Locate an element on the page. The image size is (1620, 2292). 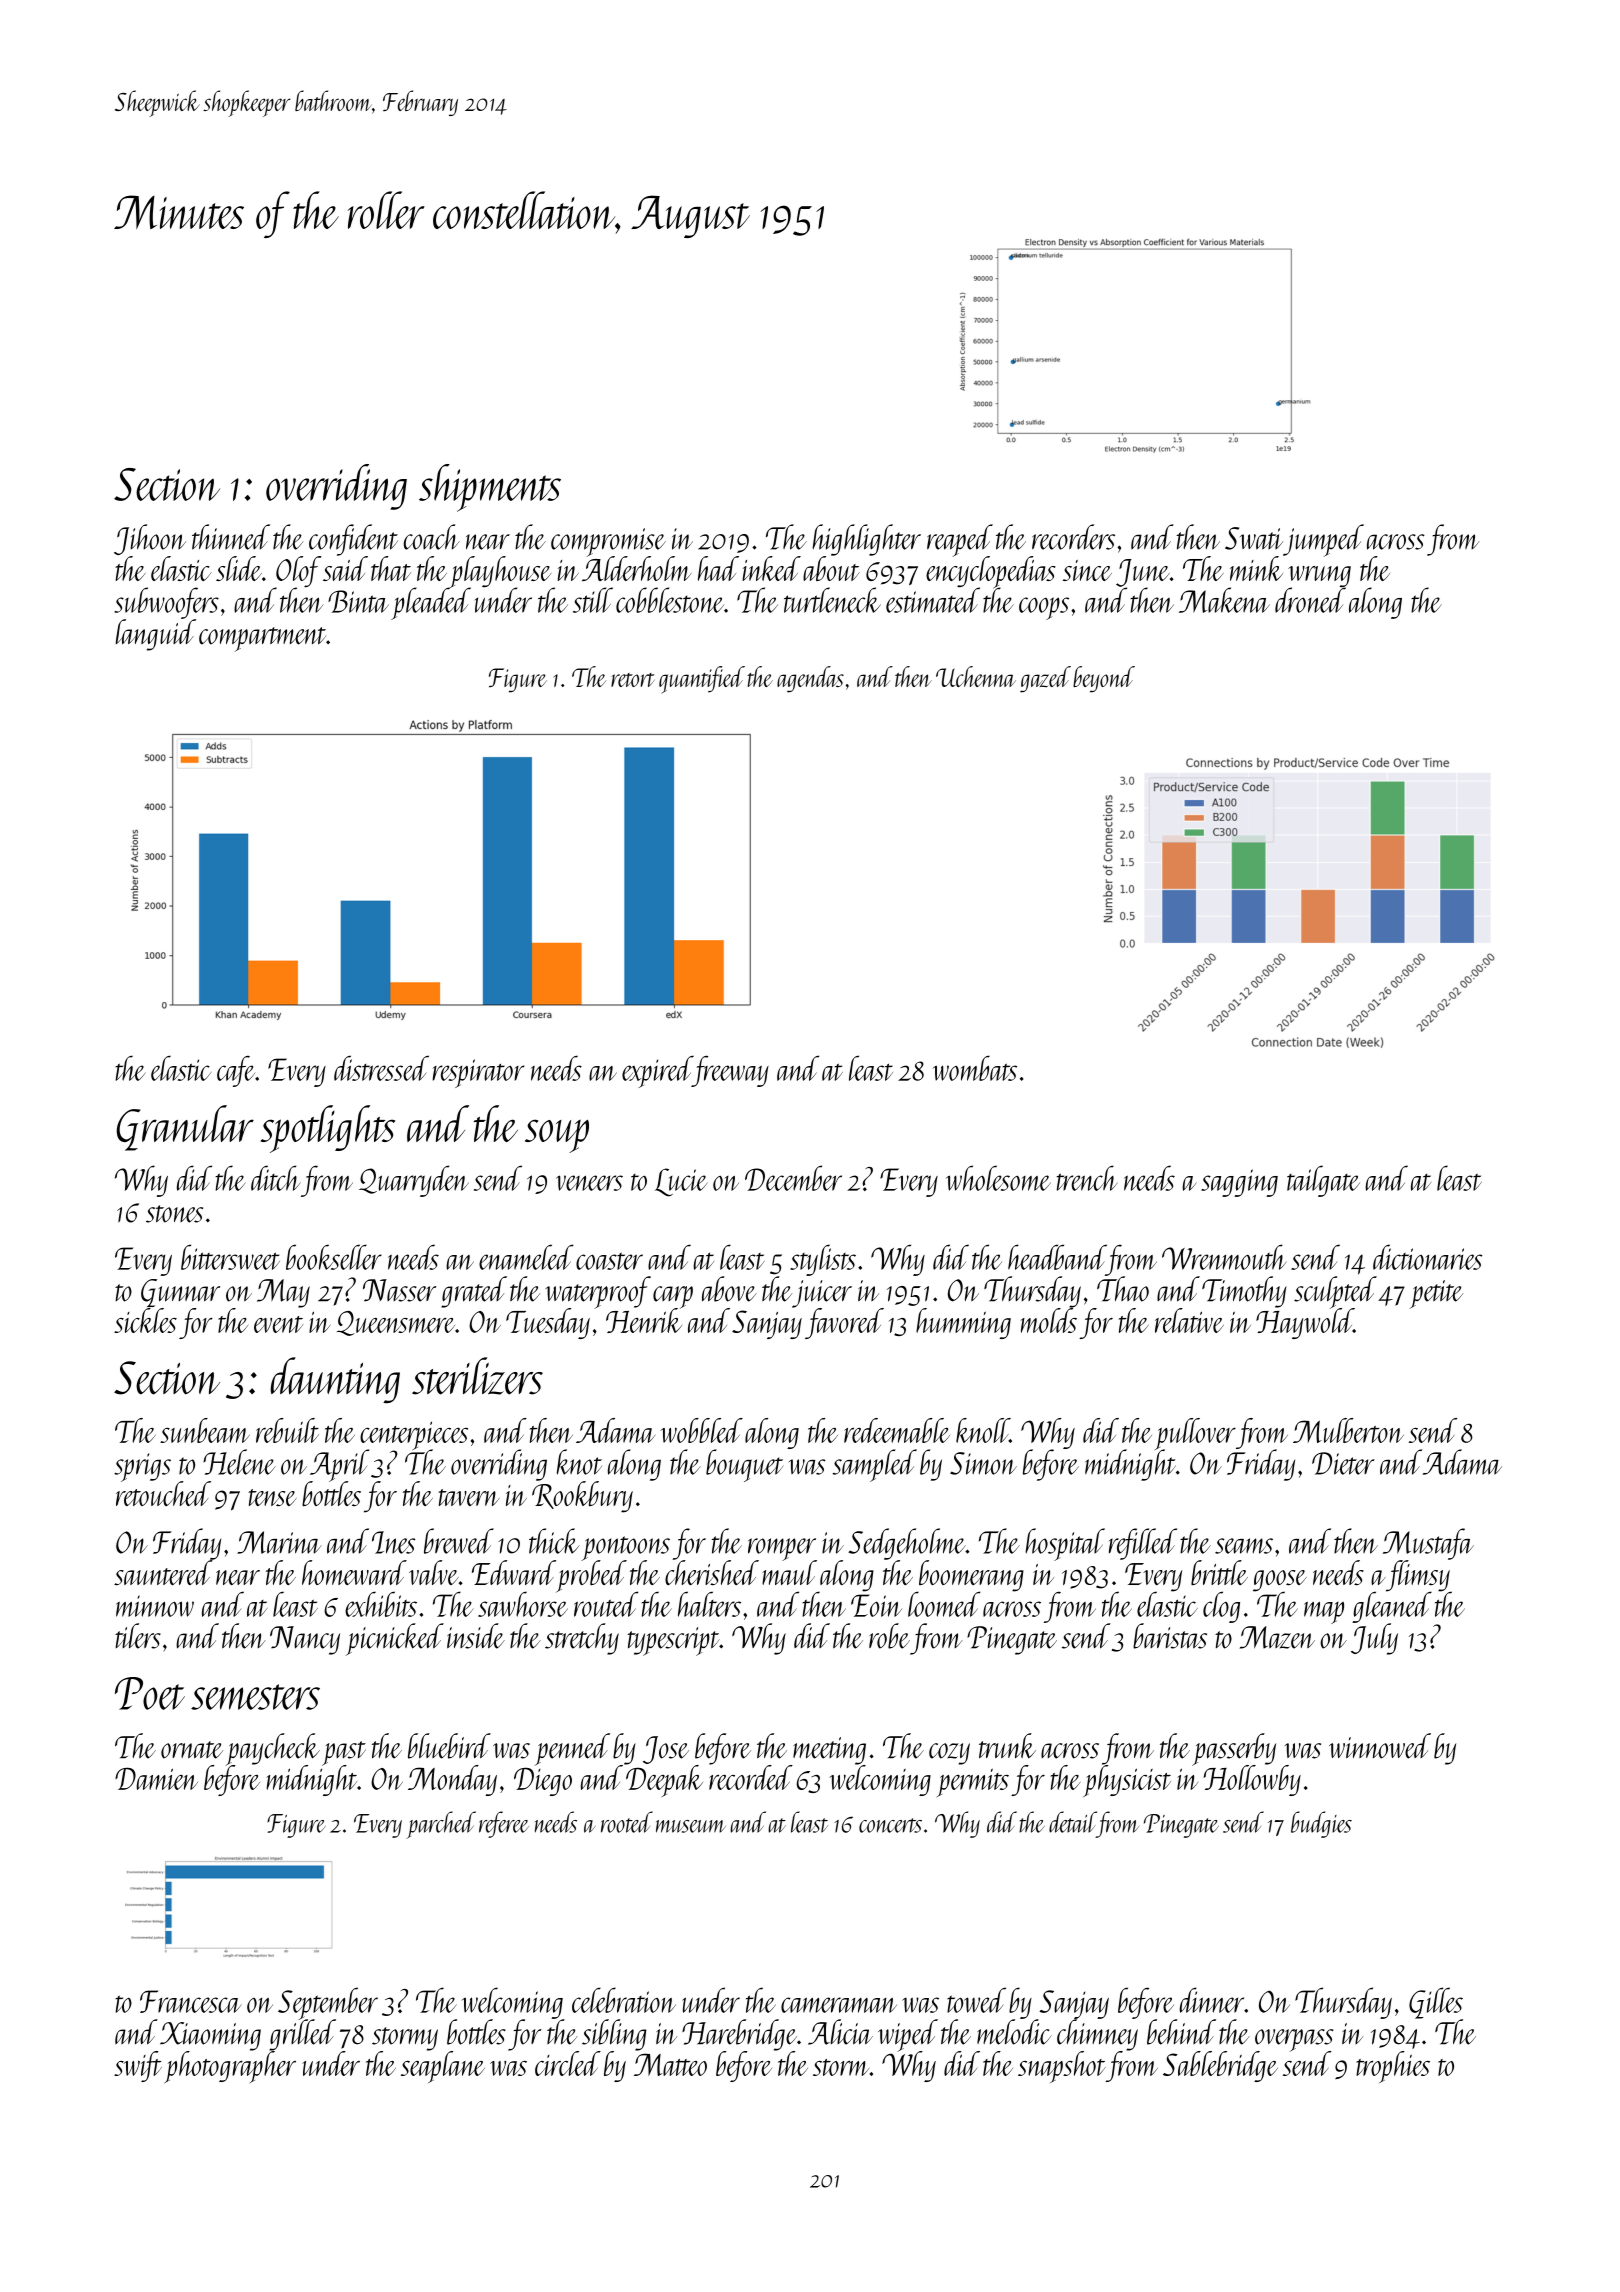
jumped is located at coordinates (1323, 540).
